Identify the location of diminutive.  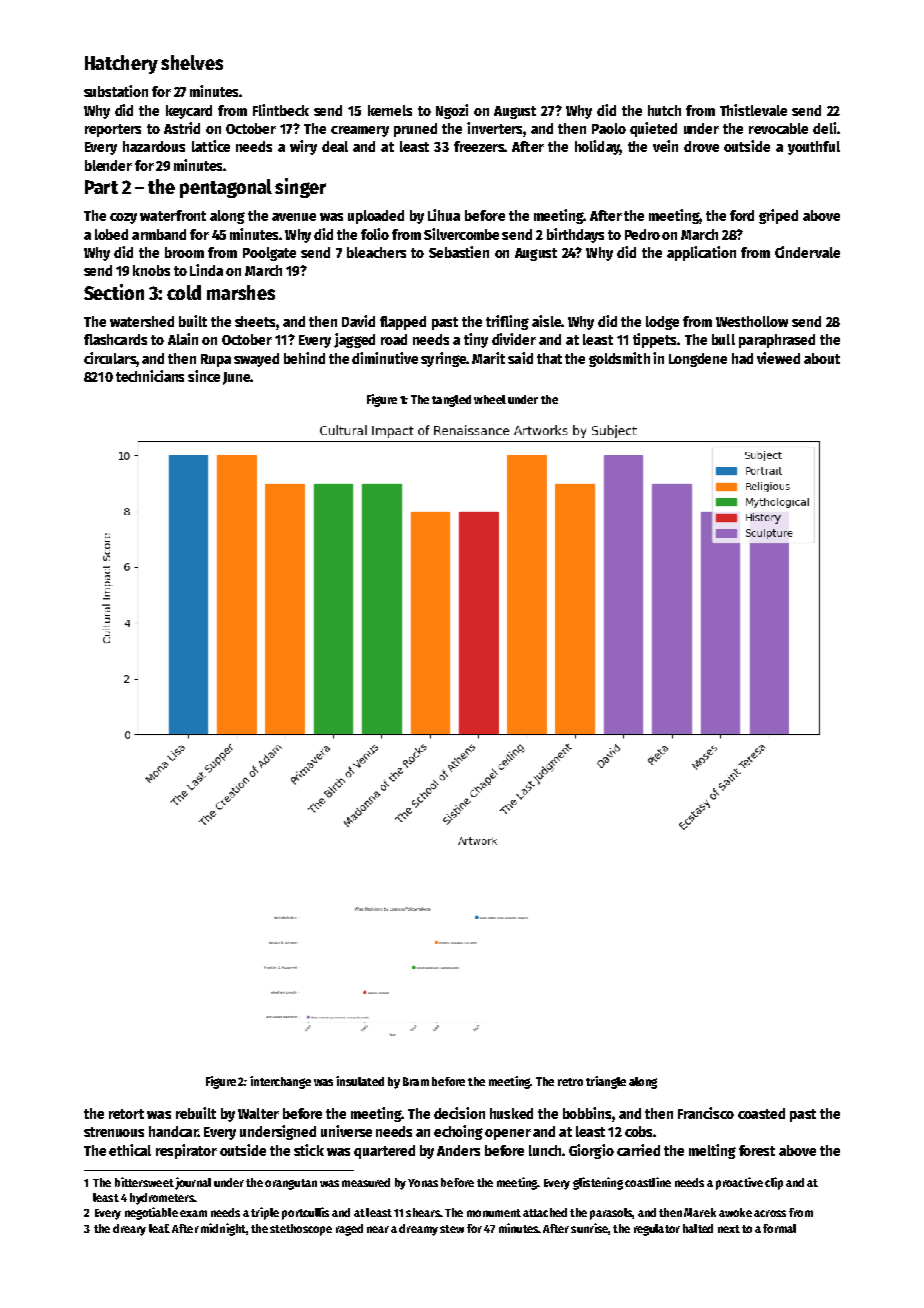
(385, 358).
